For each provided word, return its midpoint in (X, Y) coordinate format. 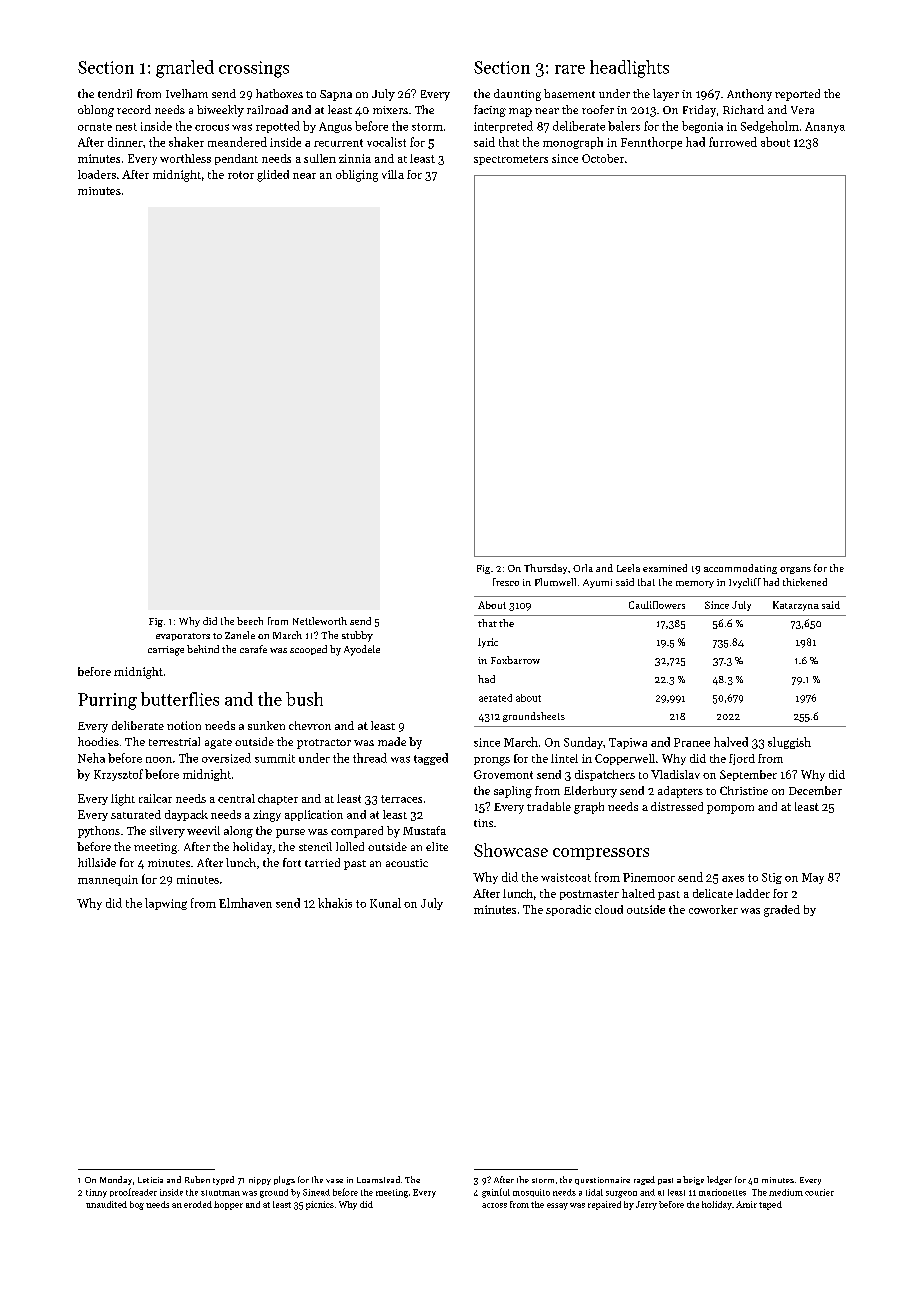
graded (782, 911)
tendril (115, 93)
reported (797, 95)
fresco (506, 582)
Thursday (545, 569)
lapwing (166, 904)
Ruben (197, 1179)
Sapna (336, 95)
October (603, 158)
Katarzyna (796, 606)
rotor (241, 175)
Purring (107, 701)
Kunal (385, 903)
